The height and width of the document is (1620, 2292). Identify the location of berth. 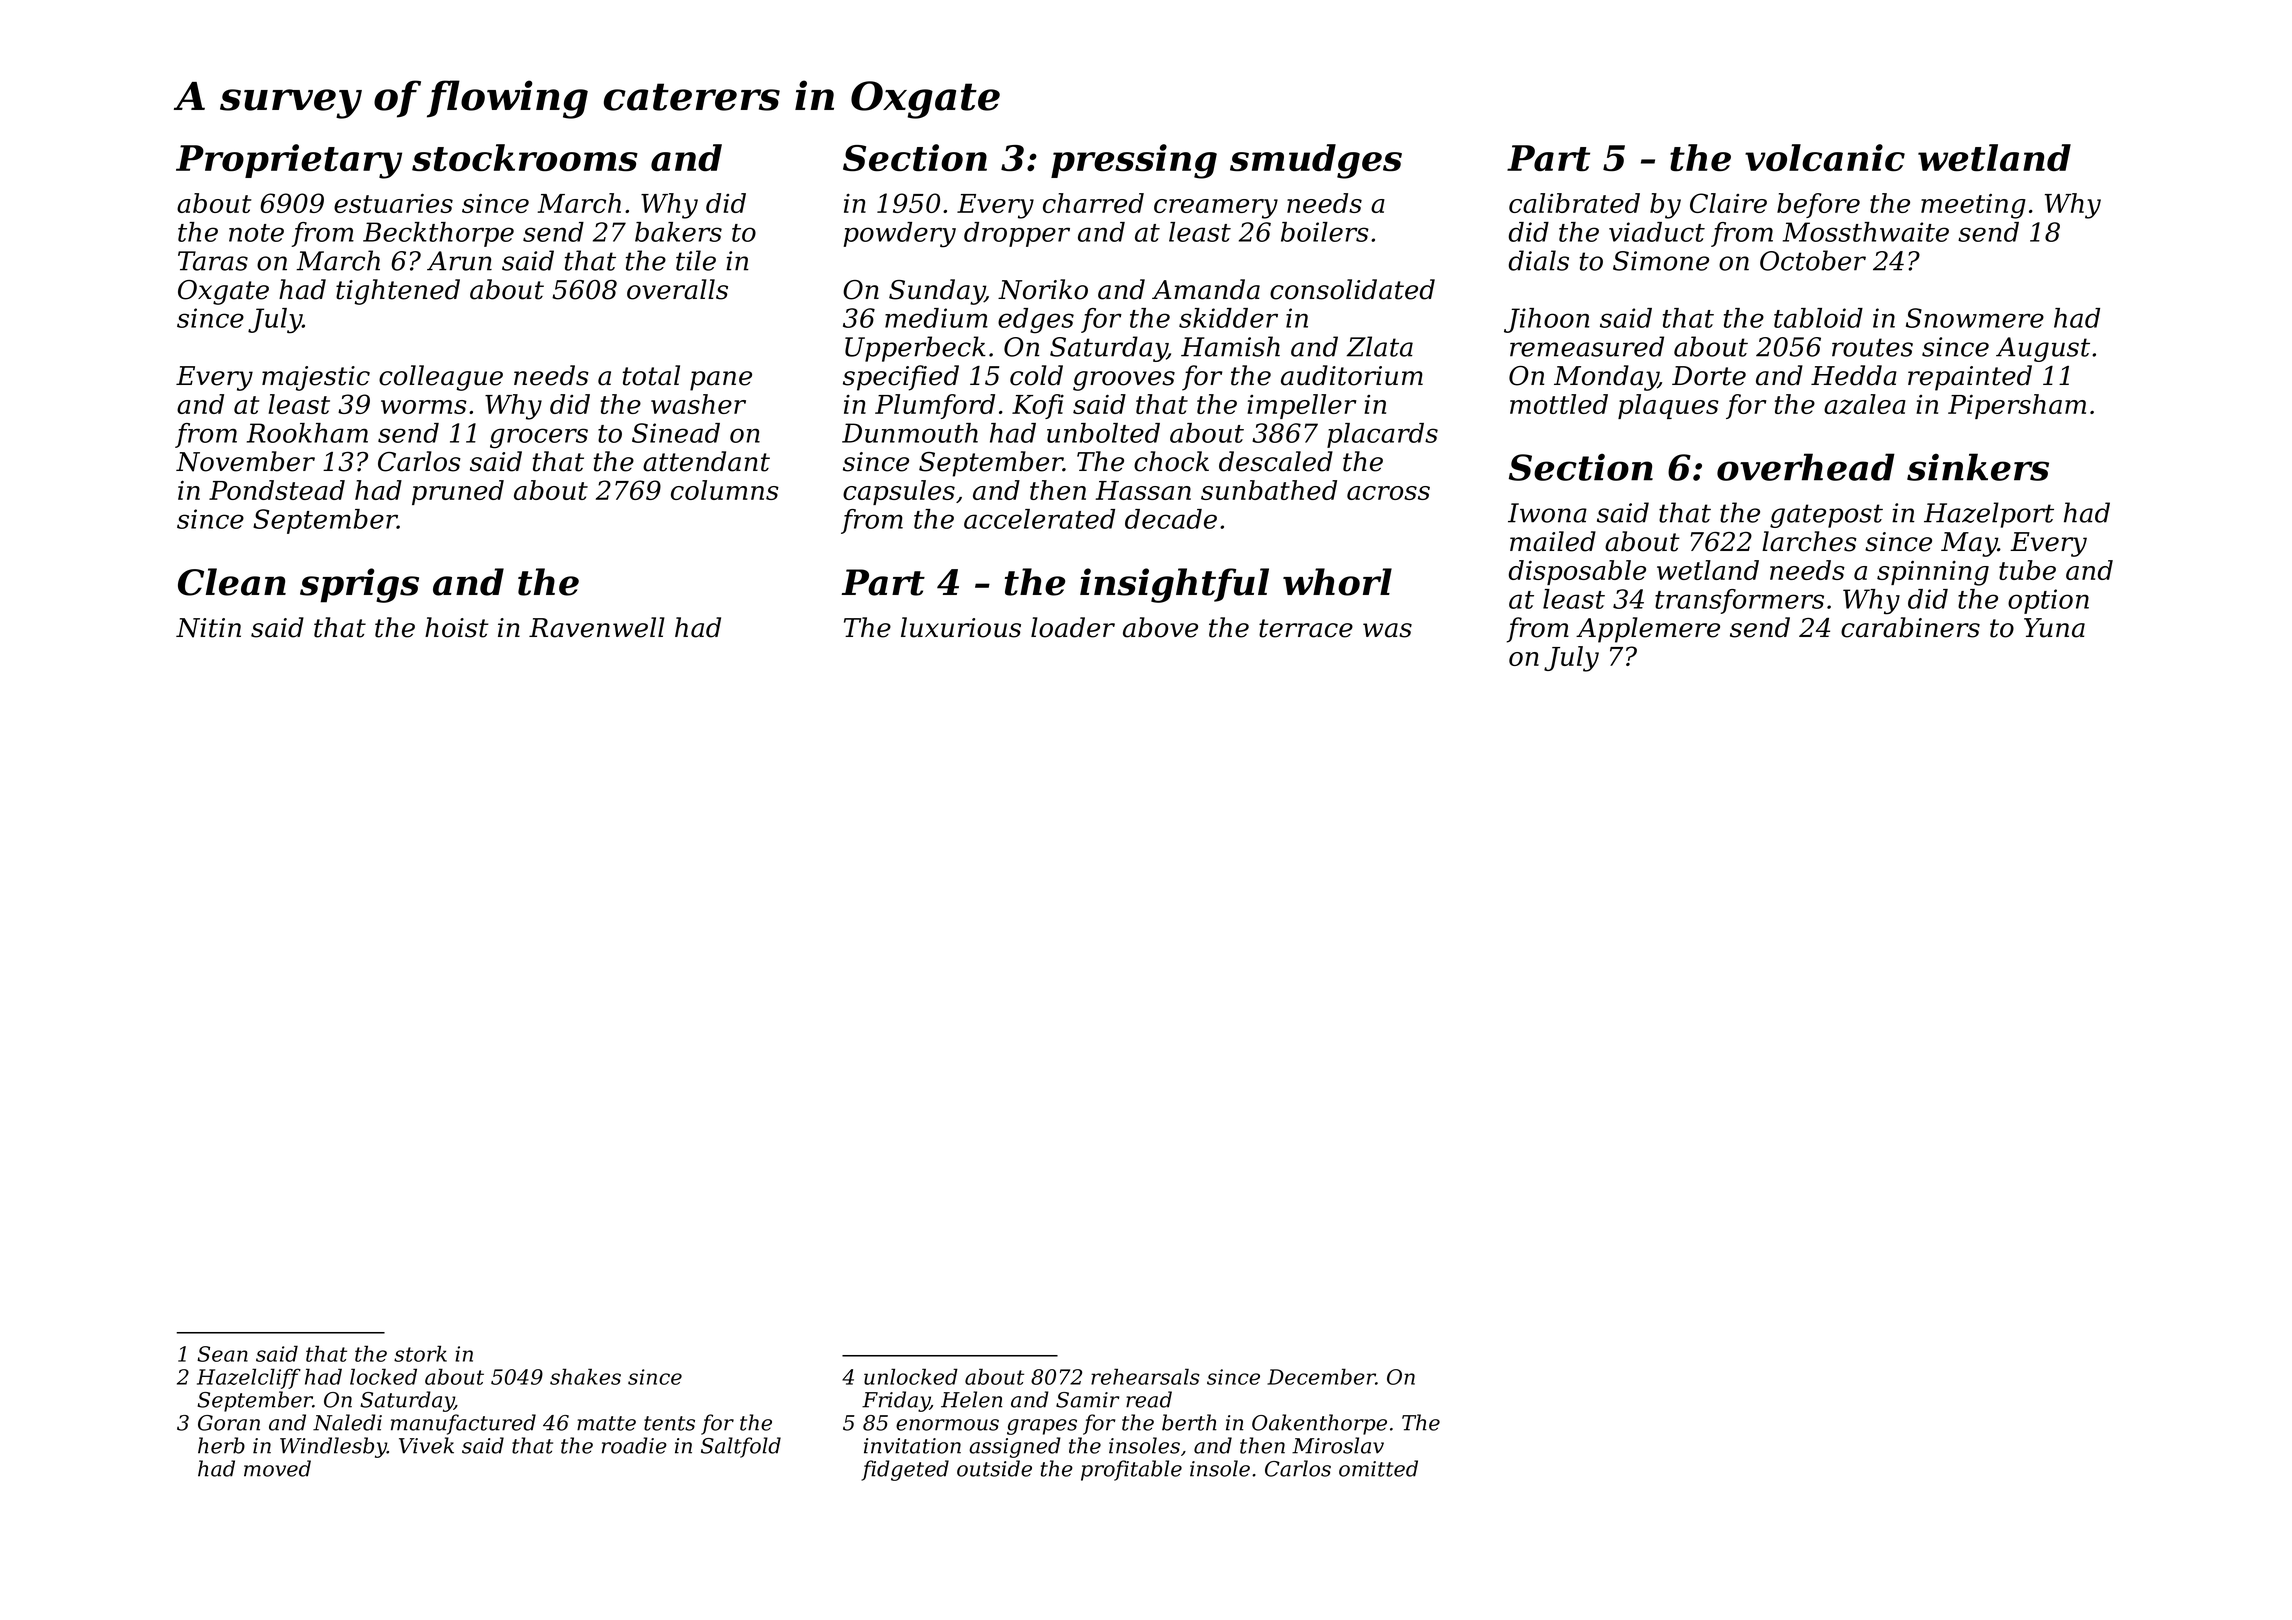
(1189, 1422).
